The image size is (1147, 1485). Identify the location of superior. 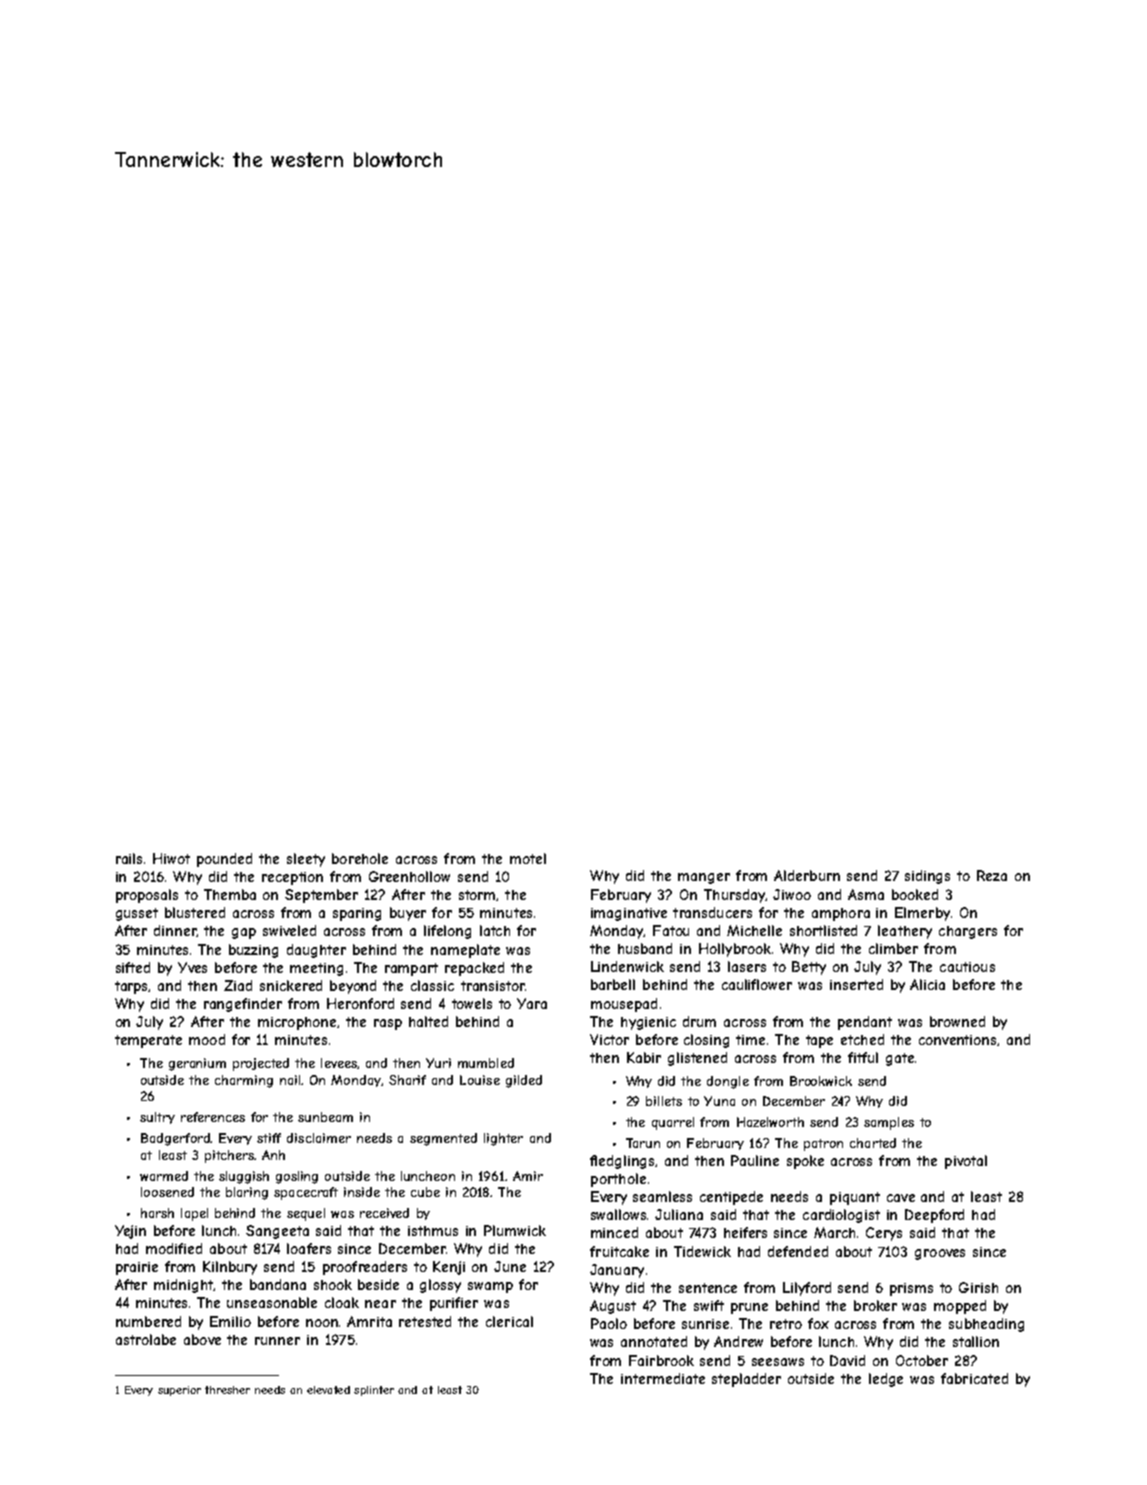
(179, 1391).
